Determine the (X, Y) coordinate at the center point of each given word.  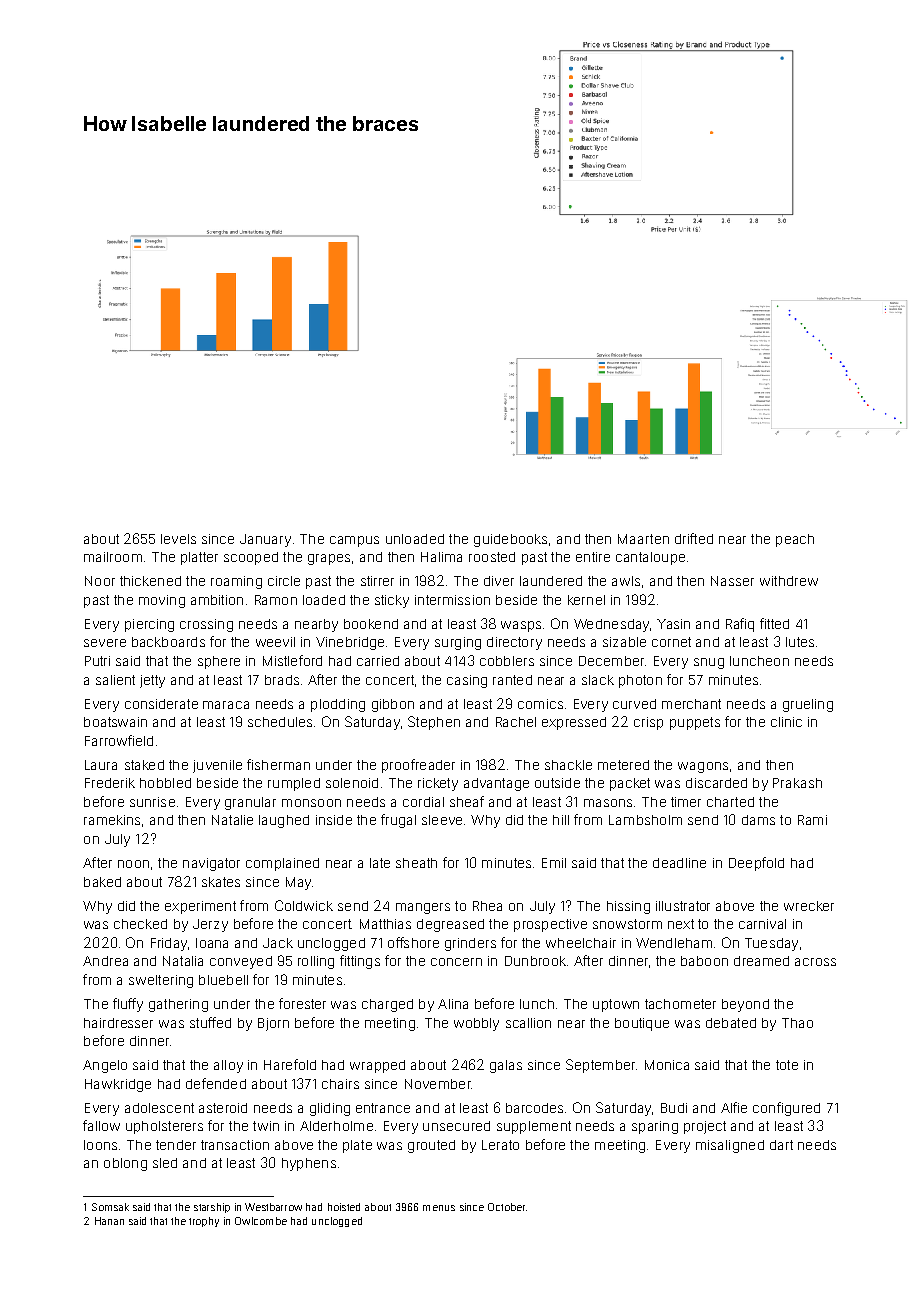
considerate (161, 704)
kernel (586, 600)
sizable (624, 642)
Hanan (109, 1221)
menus (439, 1208)
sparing (655, 1127)
